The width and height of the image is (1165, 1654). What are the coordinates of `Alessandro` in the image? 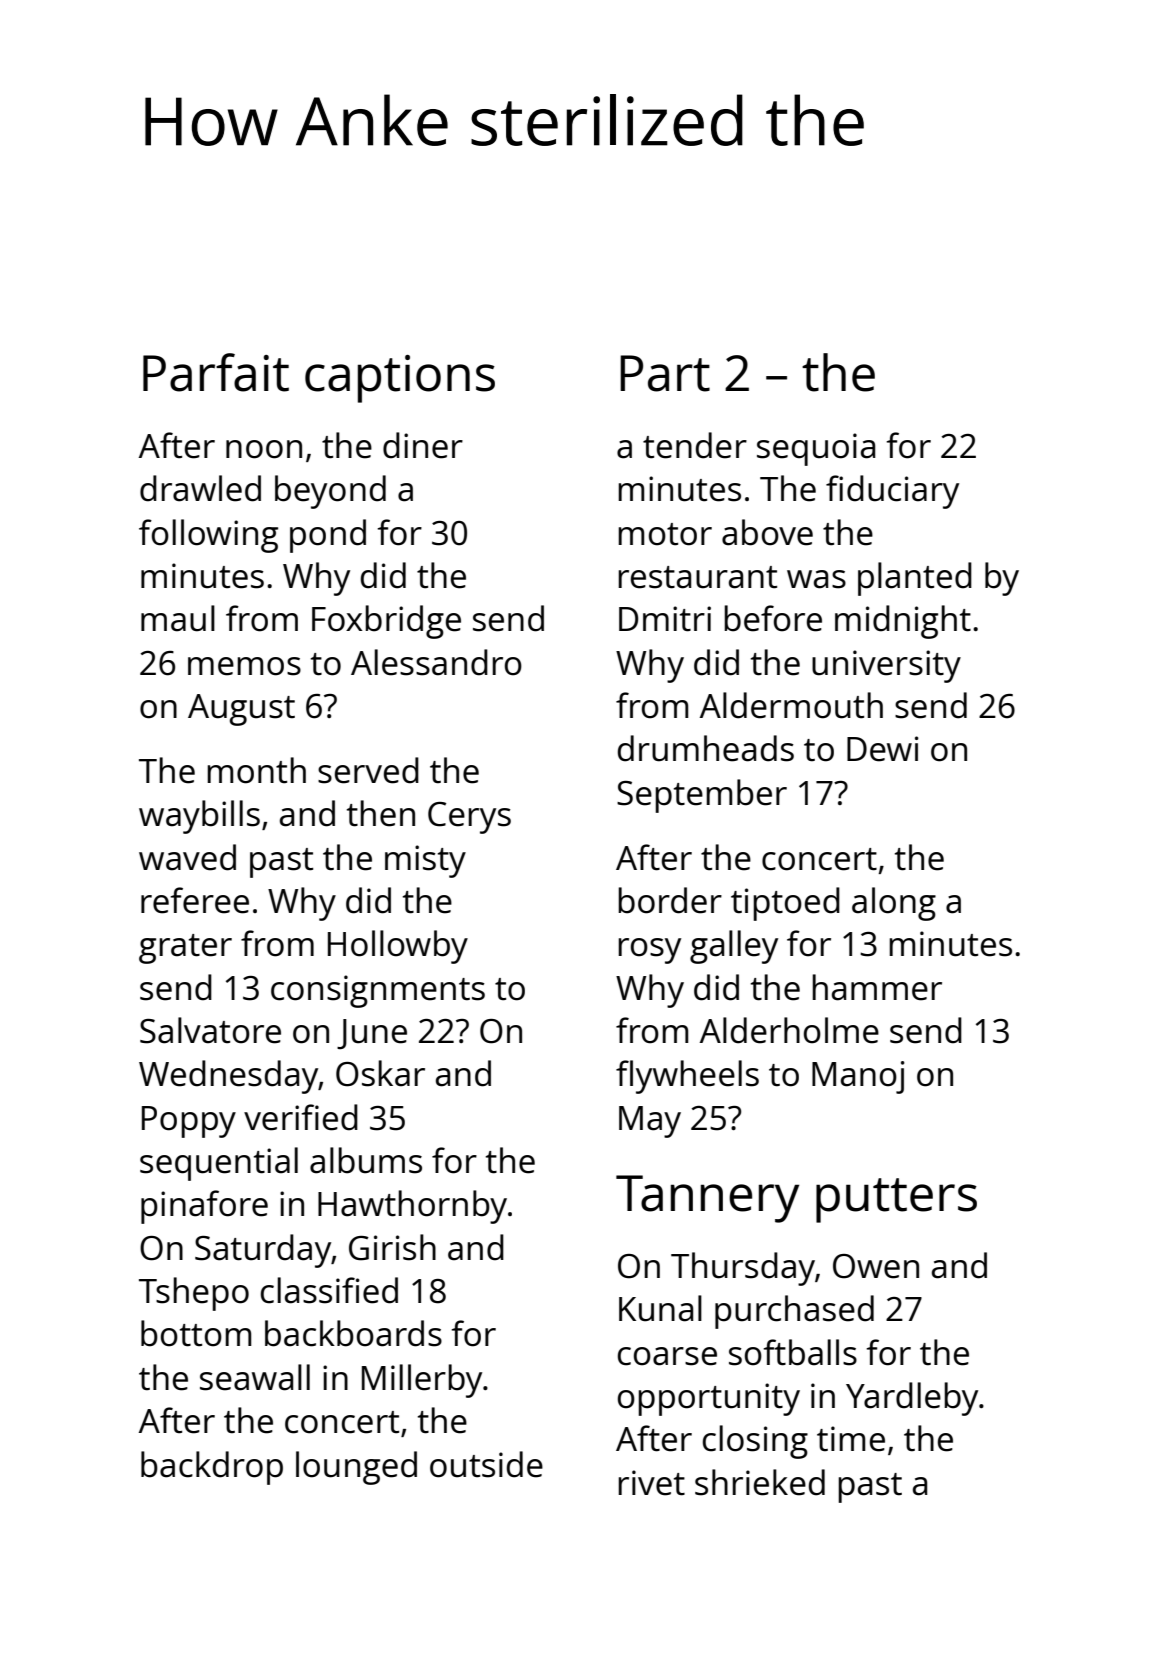 It's located at (436, 662).
